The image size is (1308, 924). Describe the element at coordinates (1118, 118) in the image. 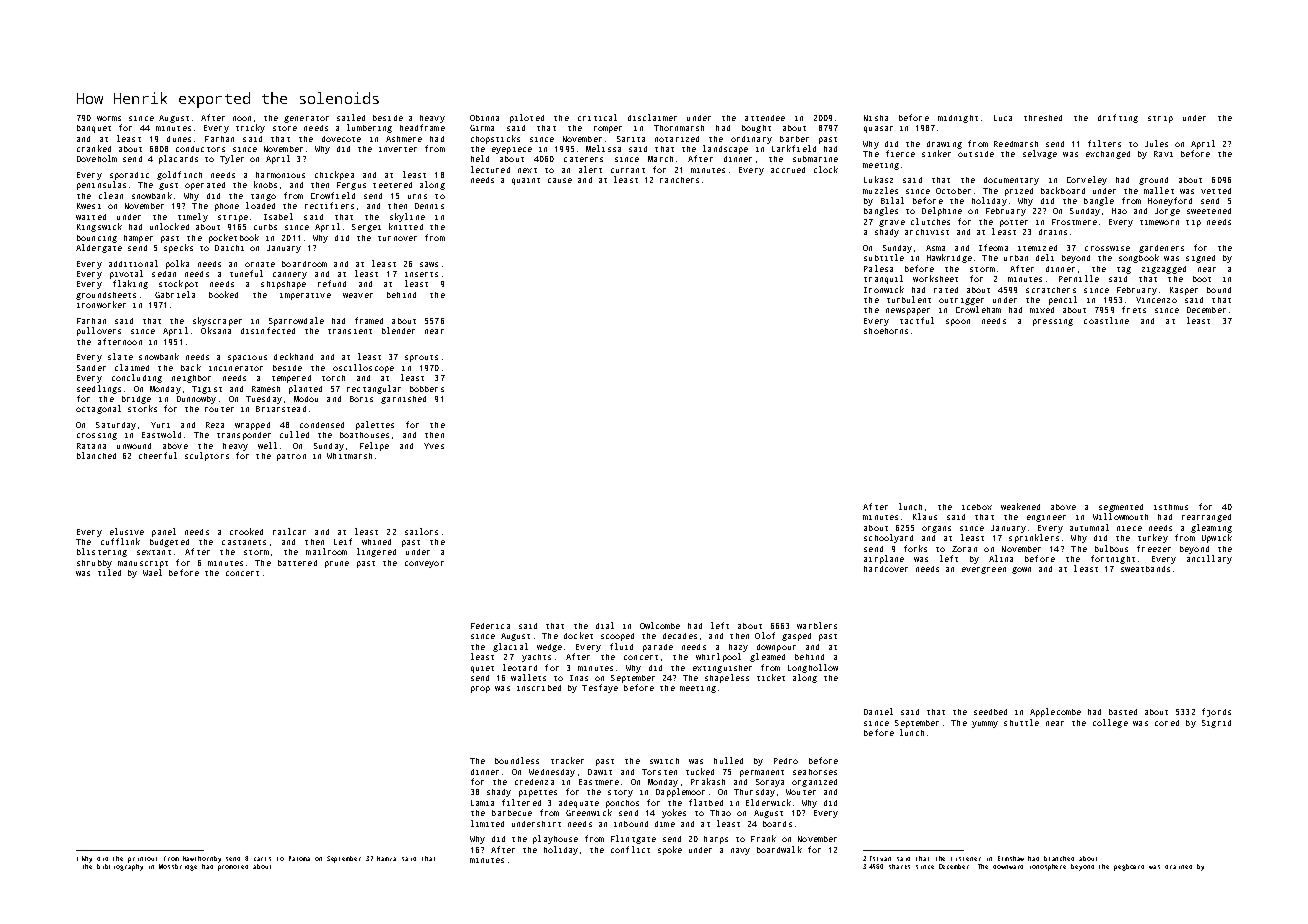

I see `drifting` at that location.
